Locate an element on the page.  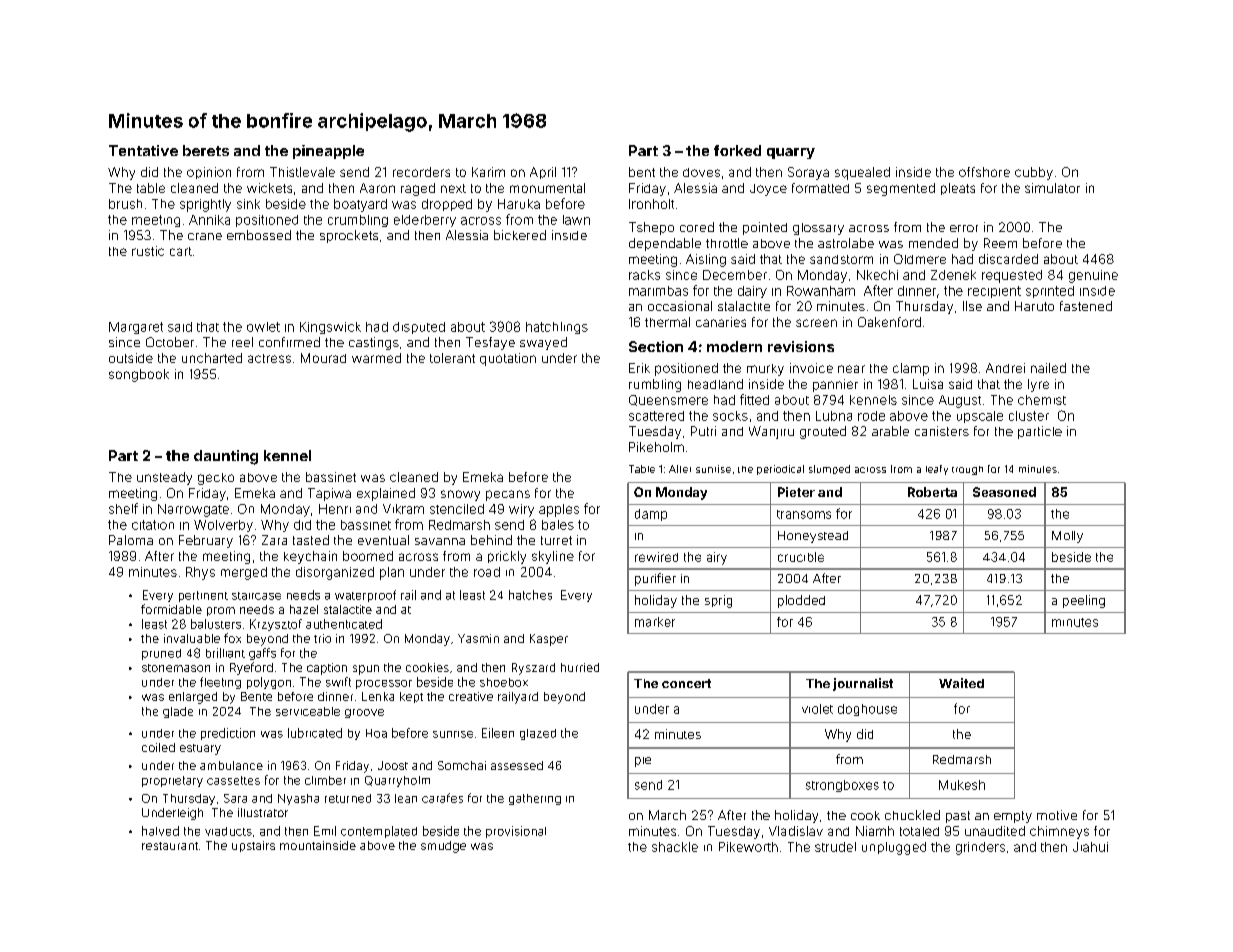
Luisa is located at coordinates (928, 384).
